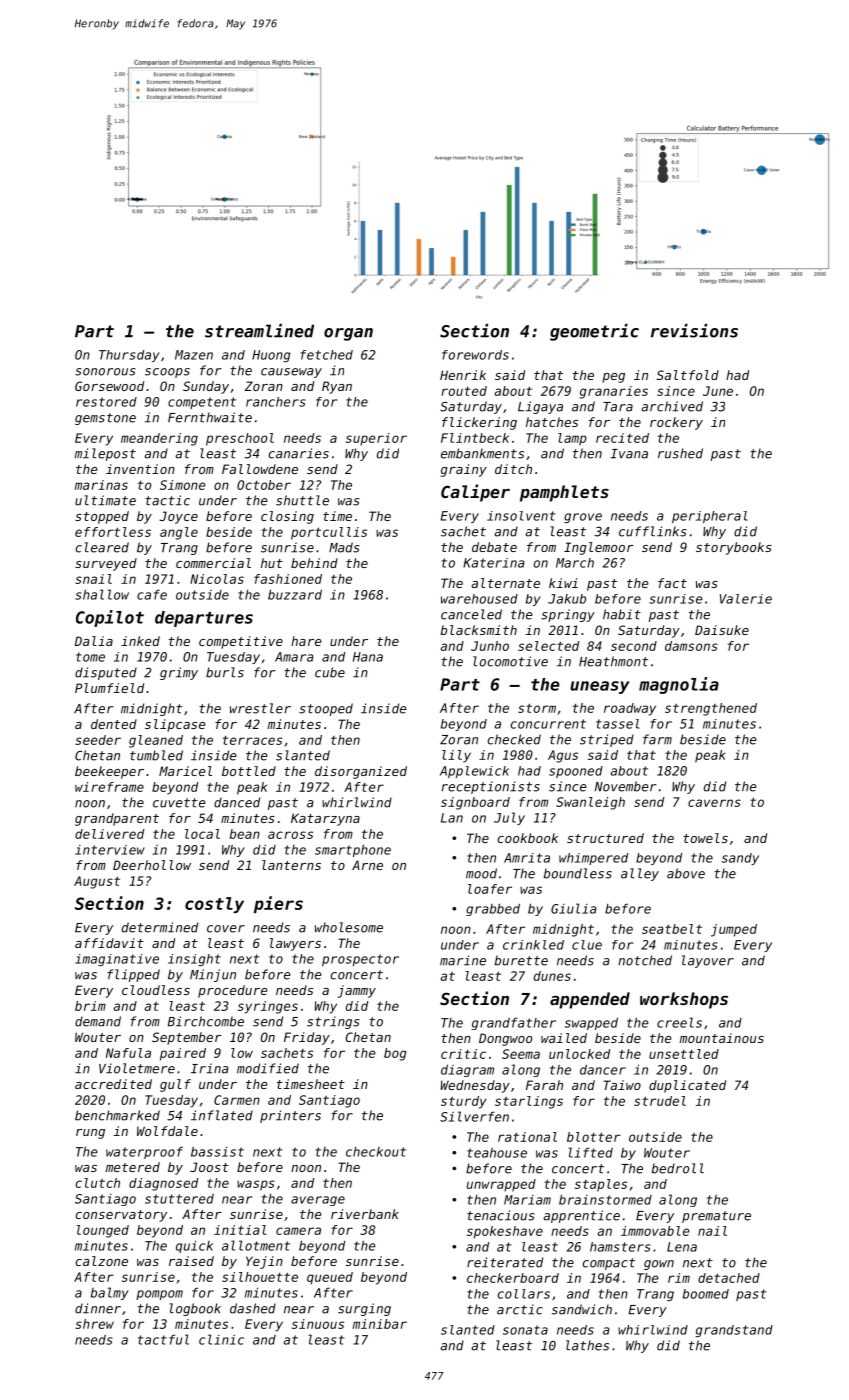 The image size is (849, 1400). Describe the element at coordinates (237, 802) in the screenshot. I see `danced` at that location.
